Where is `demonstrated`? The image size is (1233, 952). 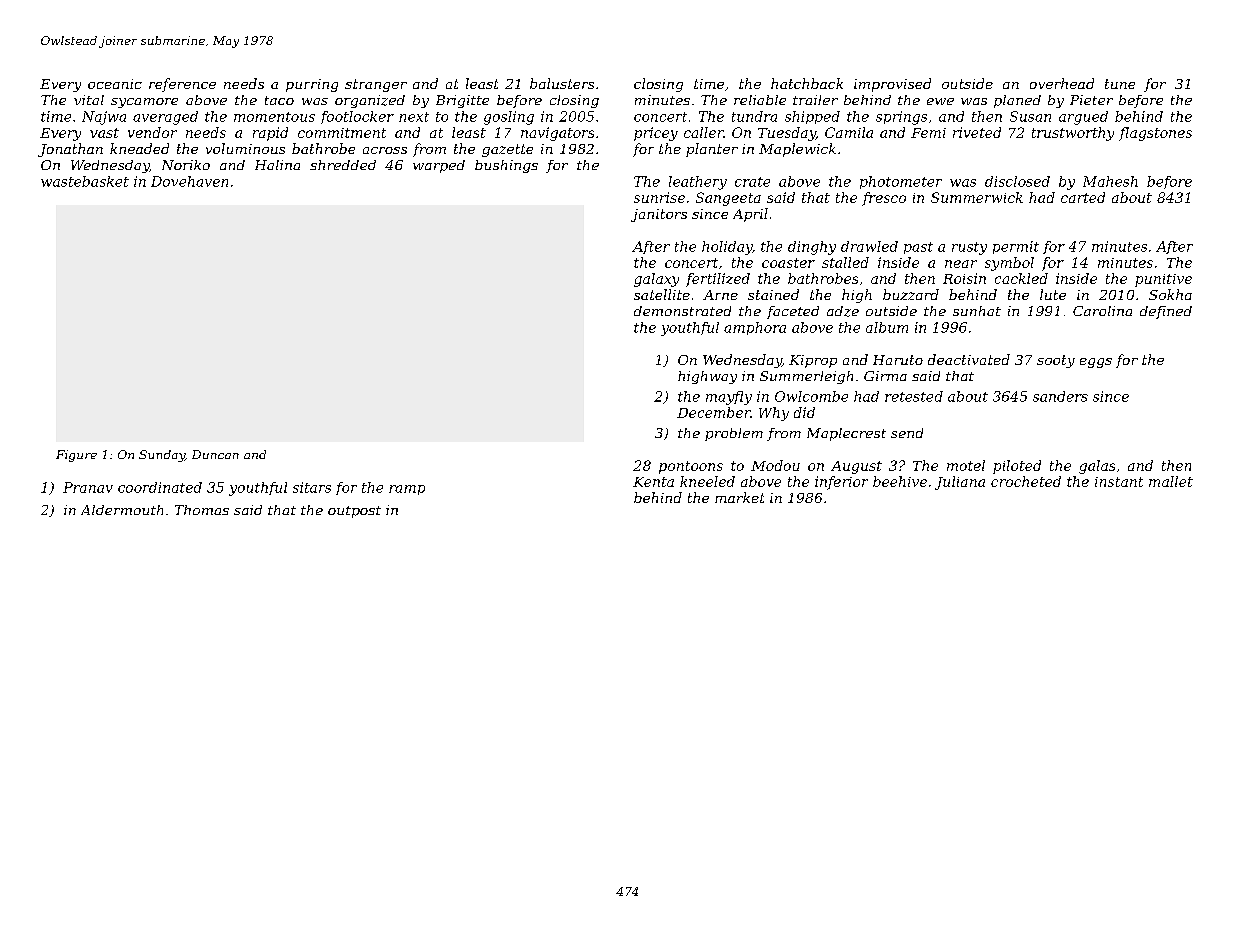 demonstrated is located at coordinates (682, 311).
